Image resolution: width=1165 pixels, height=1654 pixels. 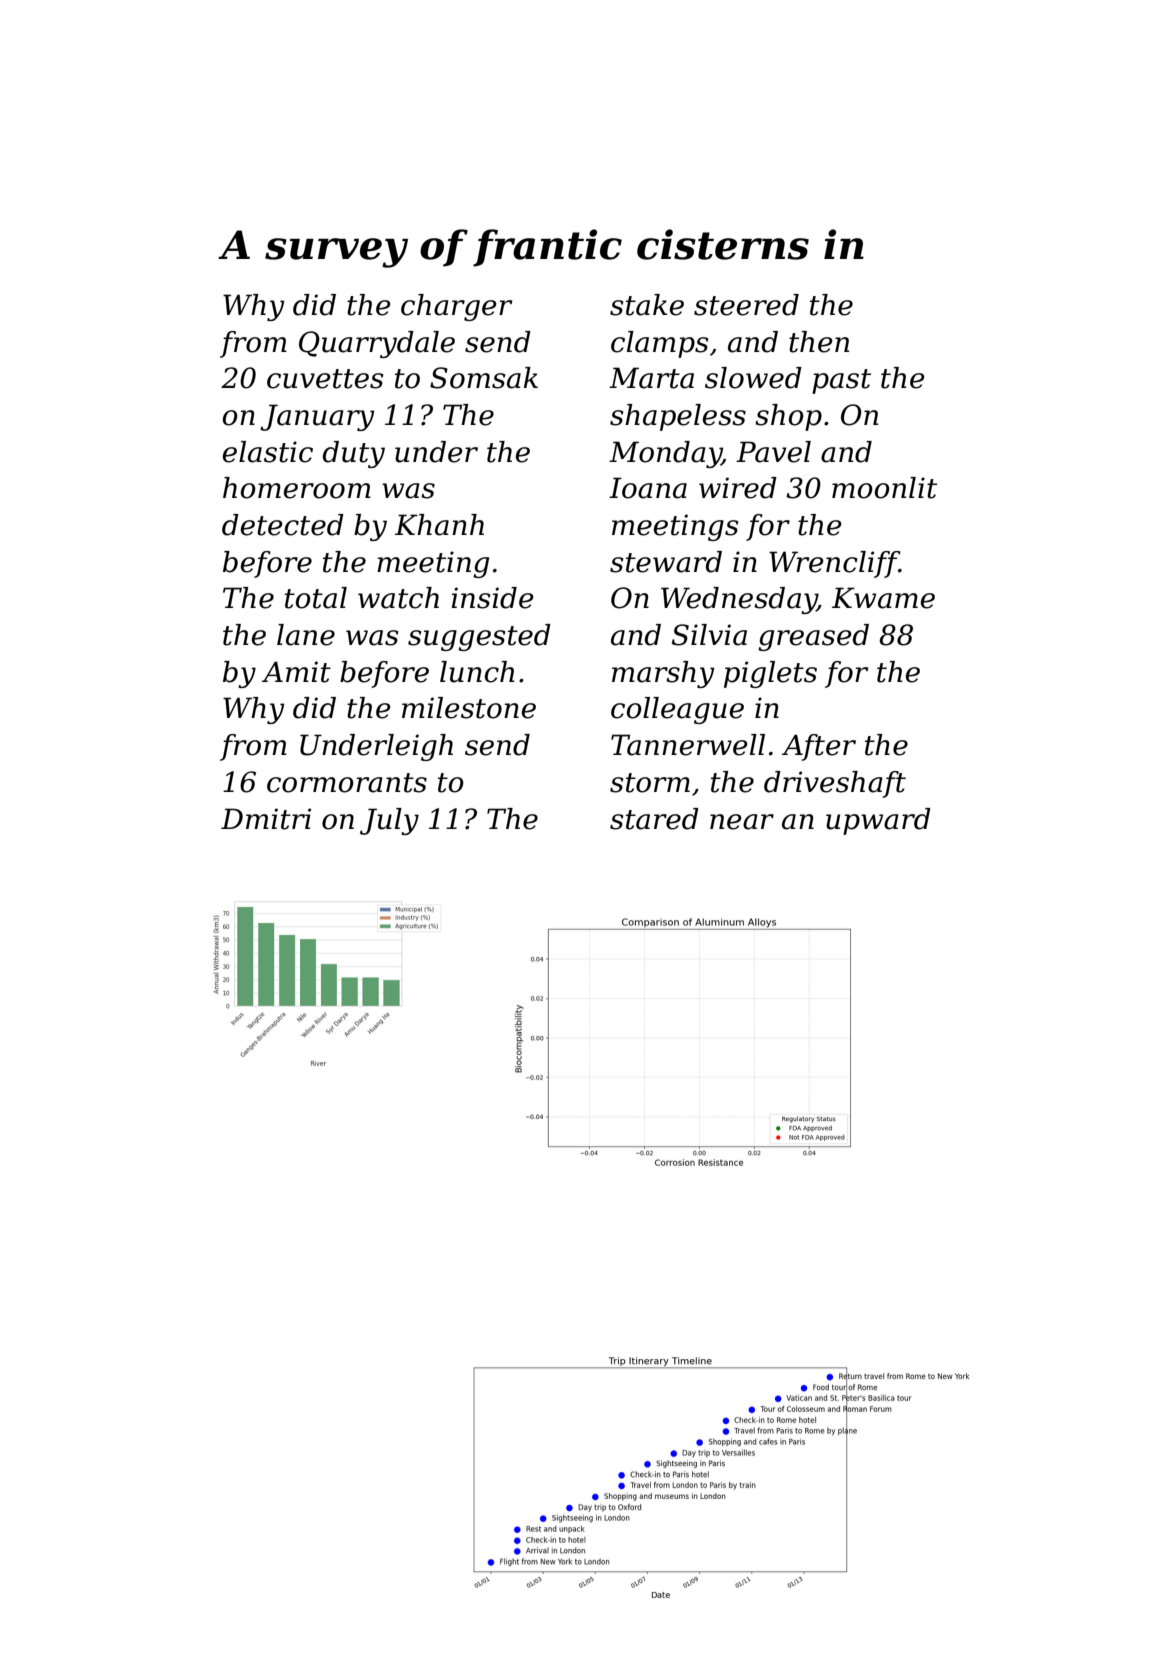 I want to click on moonlit, so click(x=884, y=488).
